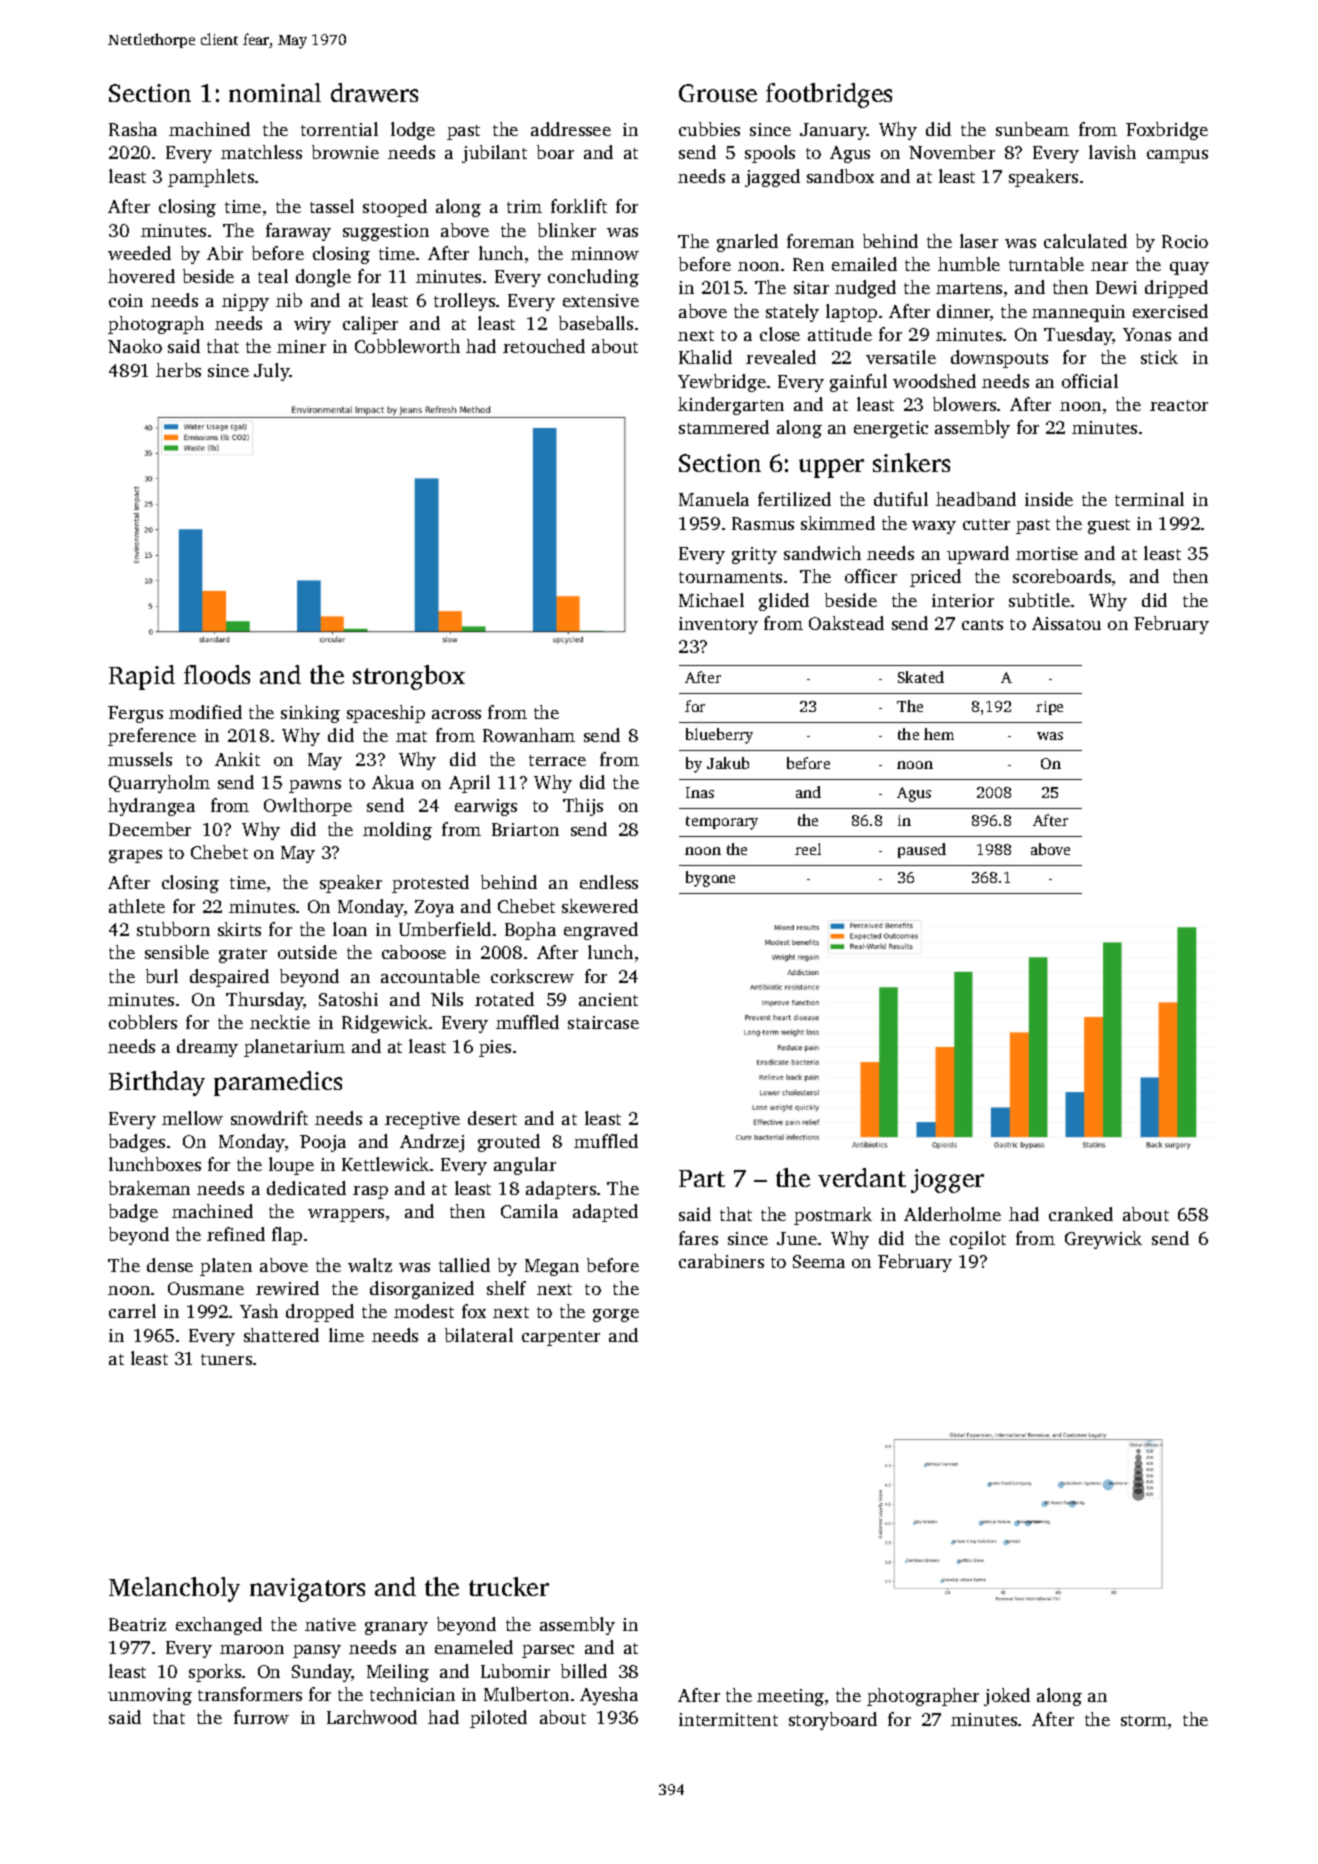 The width and height of the screenshot is (1318, 1864). I want to click on Manuela, so click(714, 499).
